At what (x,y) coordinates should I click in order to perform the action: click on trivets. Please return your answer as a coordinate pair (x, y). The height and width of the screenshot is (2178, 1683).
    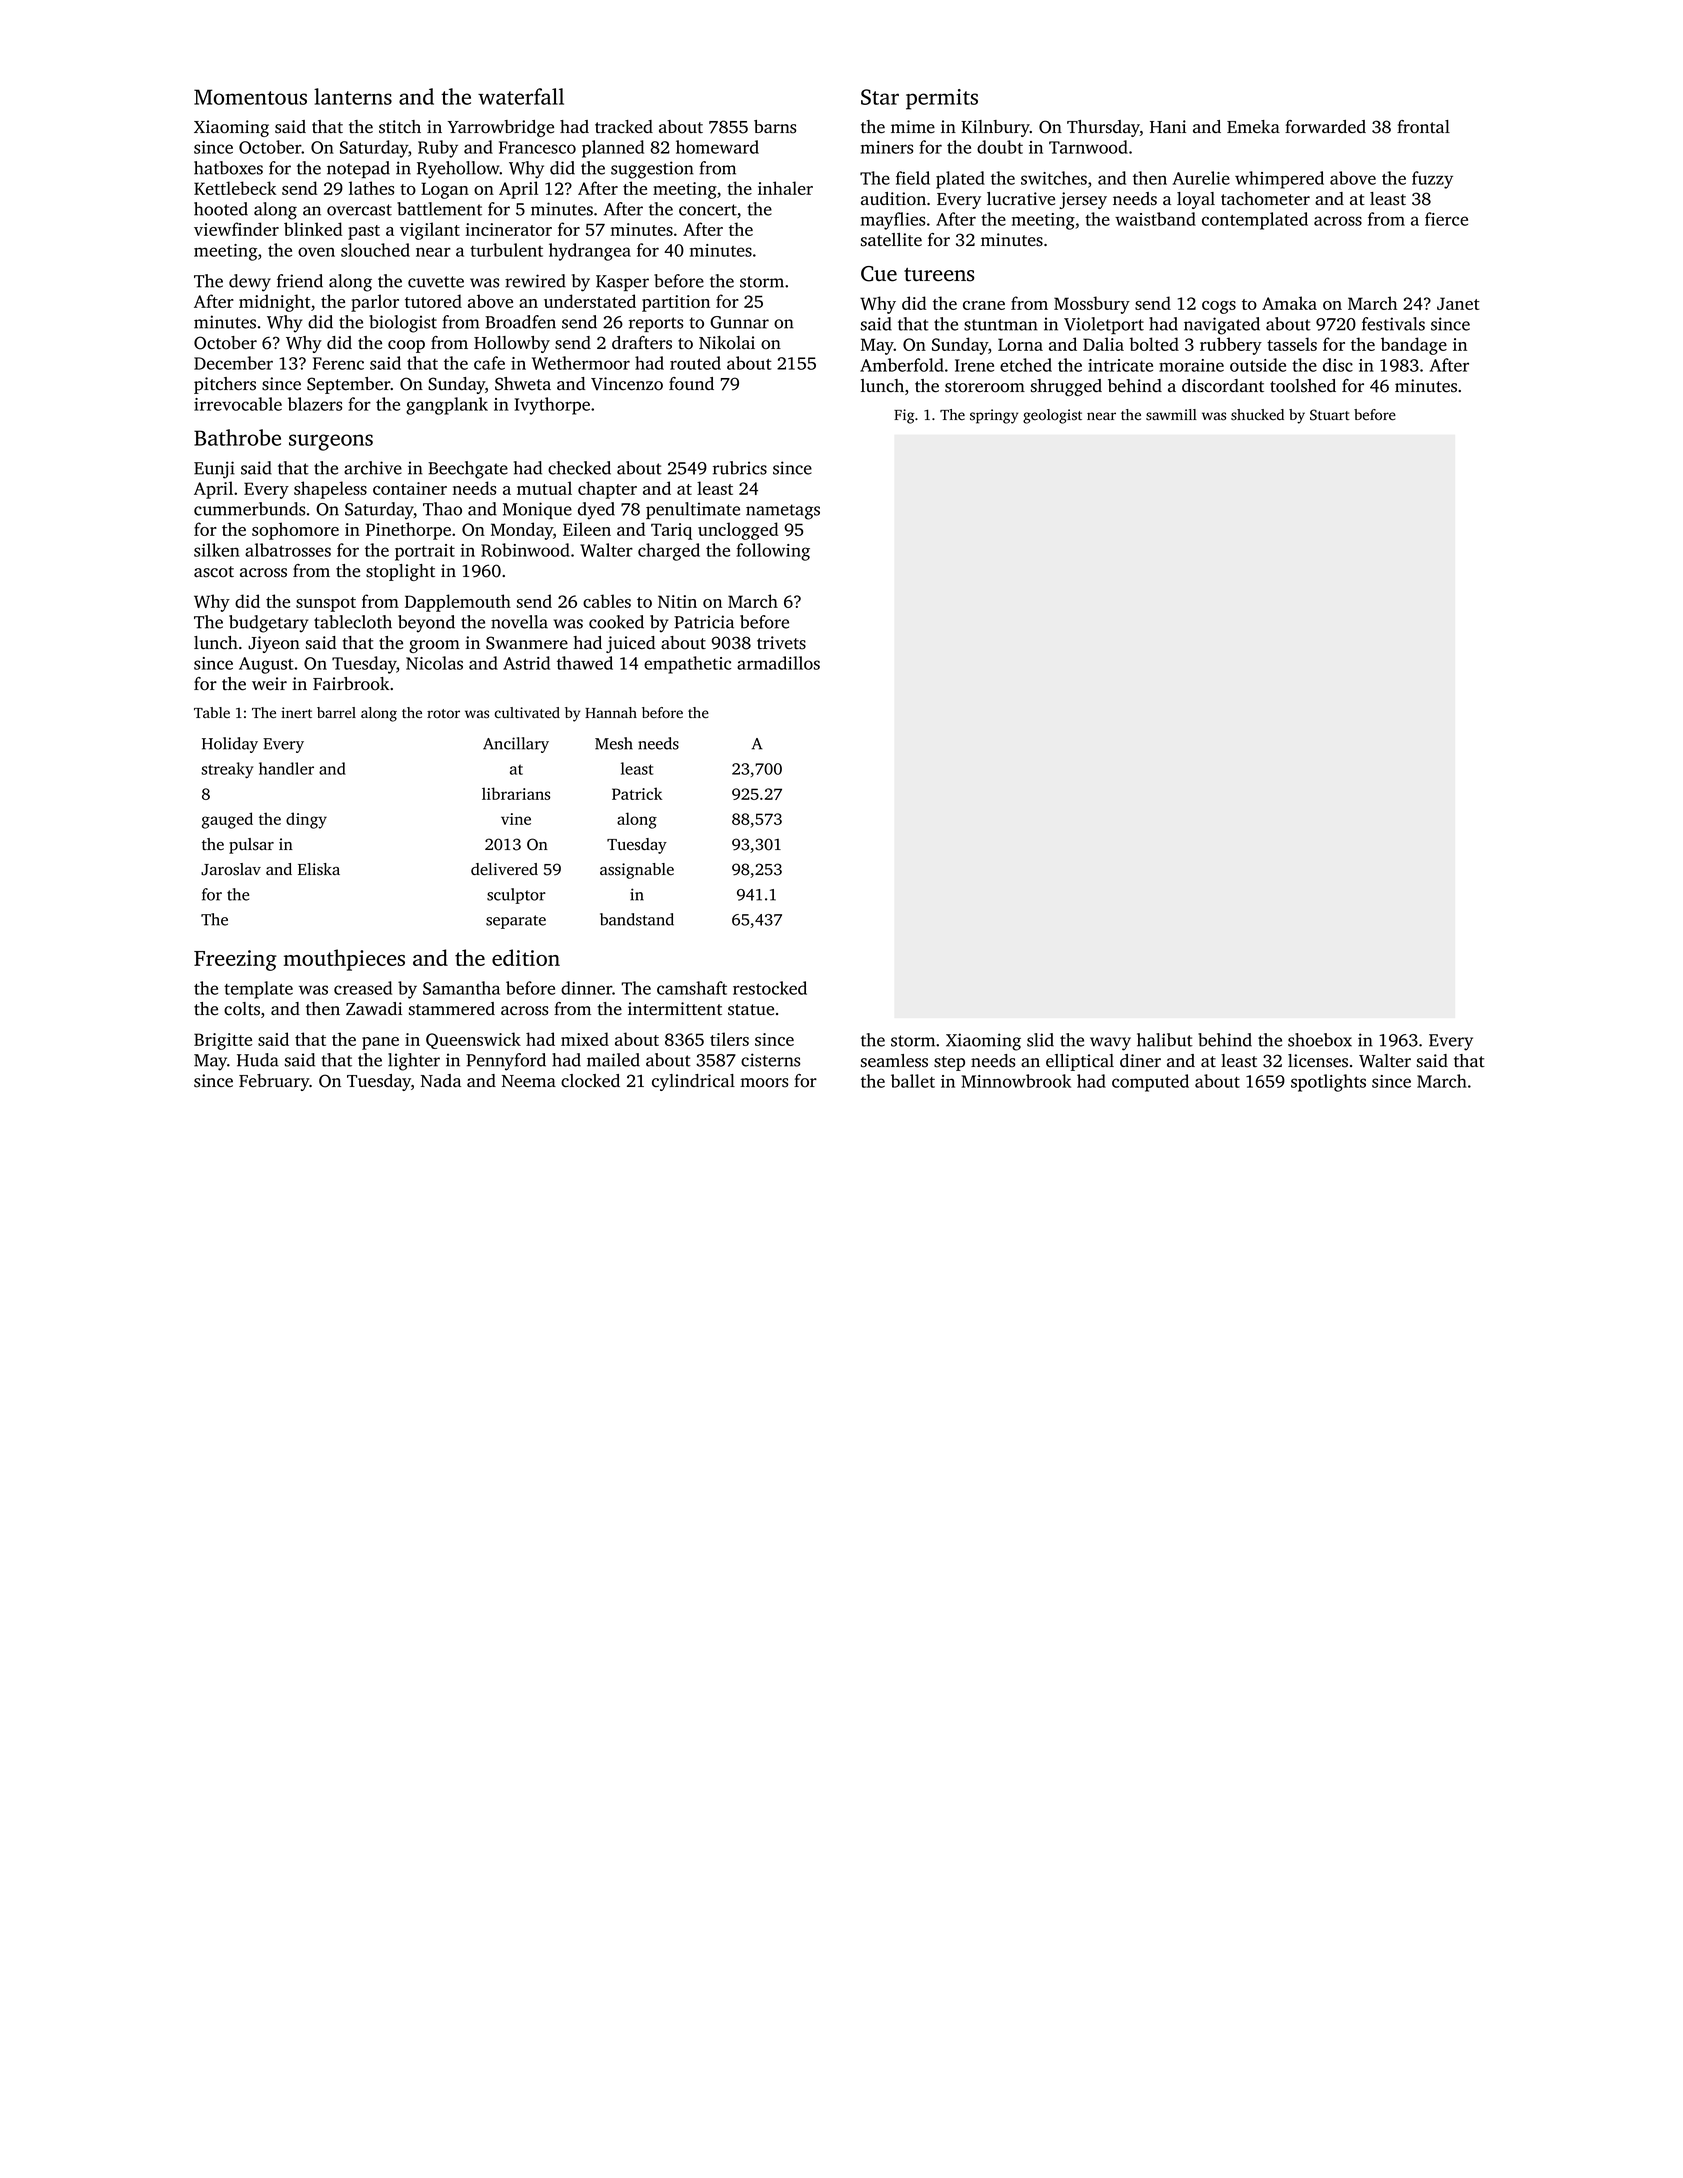
    Looking at the image, I should click on (781, 643).
